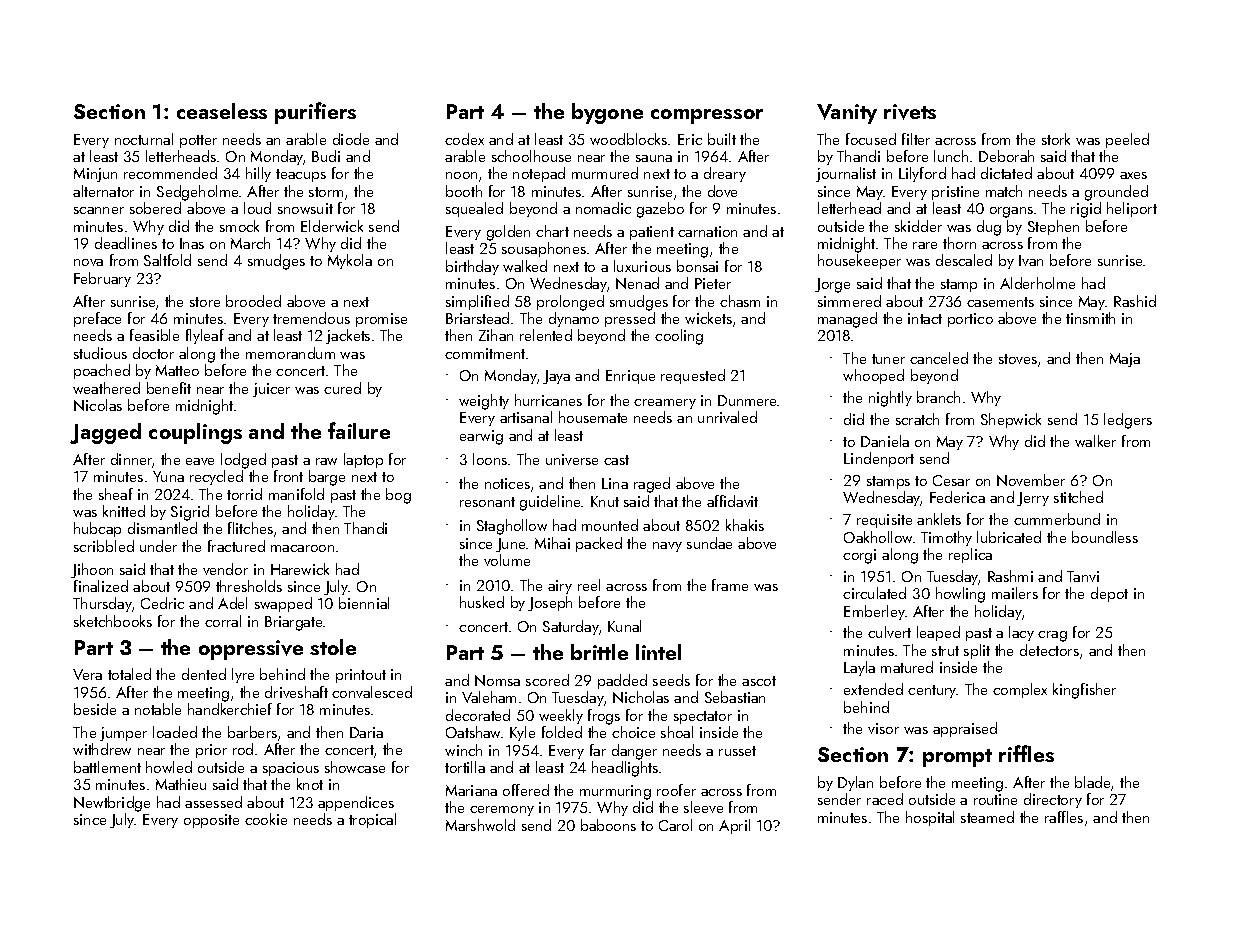 The width and height of the page is (1233, 952). I want to click on peeled, so click(1127, 140).
